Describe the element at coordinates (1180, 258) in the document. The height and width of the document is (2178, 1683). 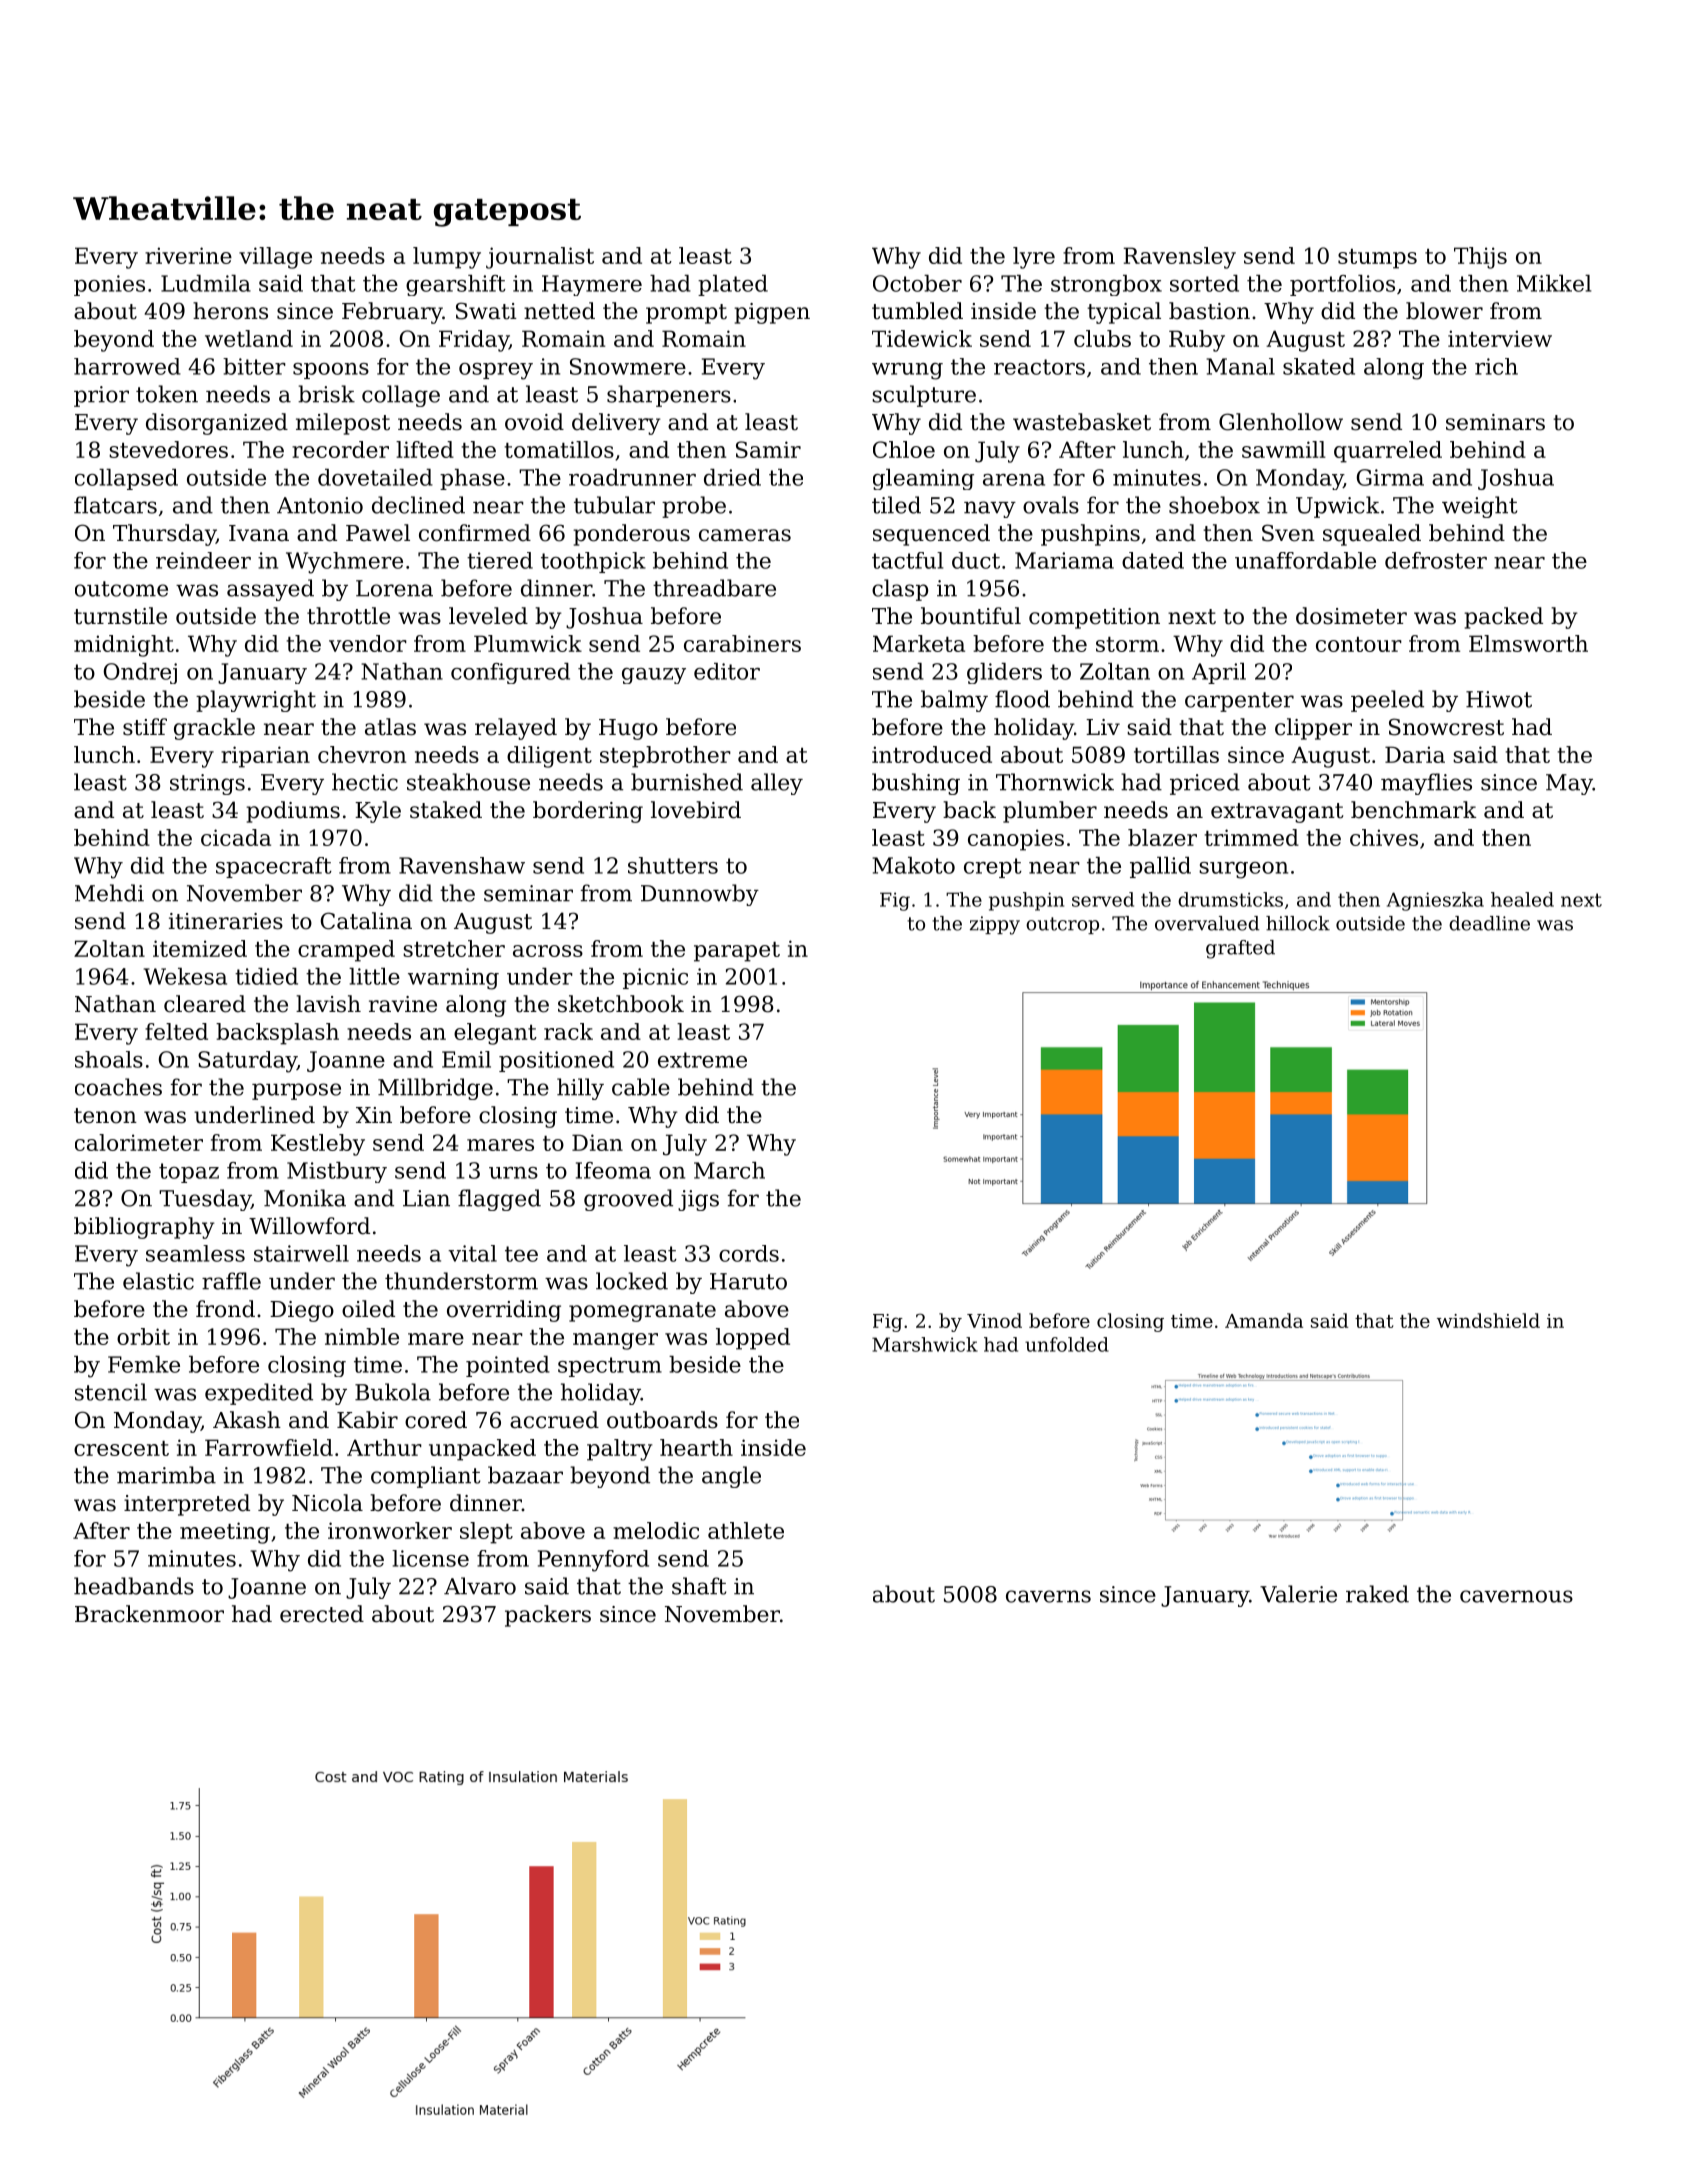
I see `Ravensley` at that location.
